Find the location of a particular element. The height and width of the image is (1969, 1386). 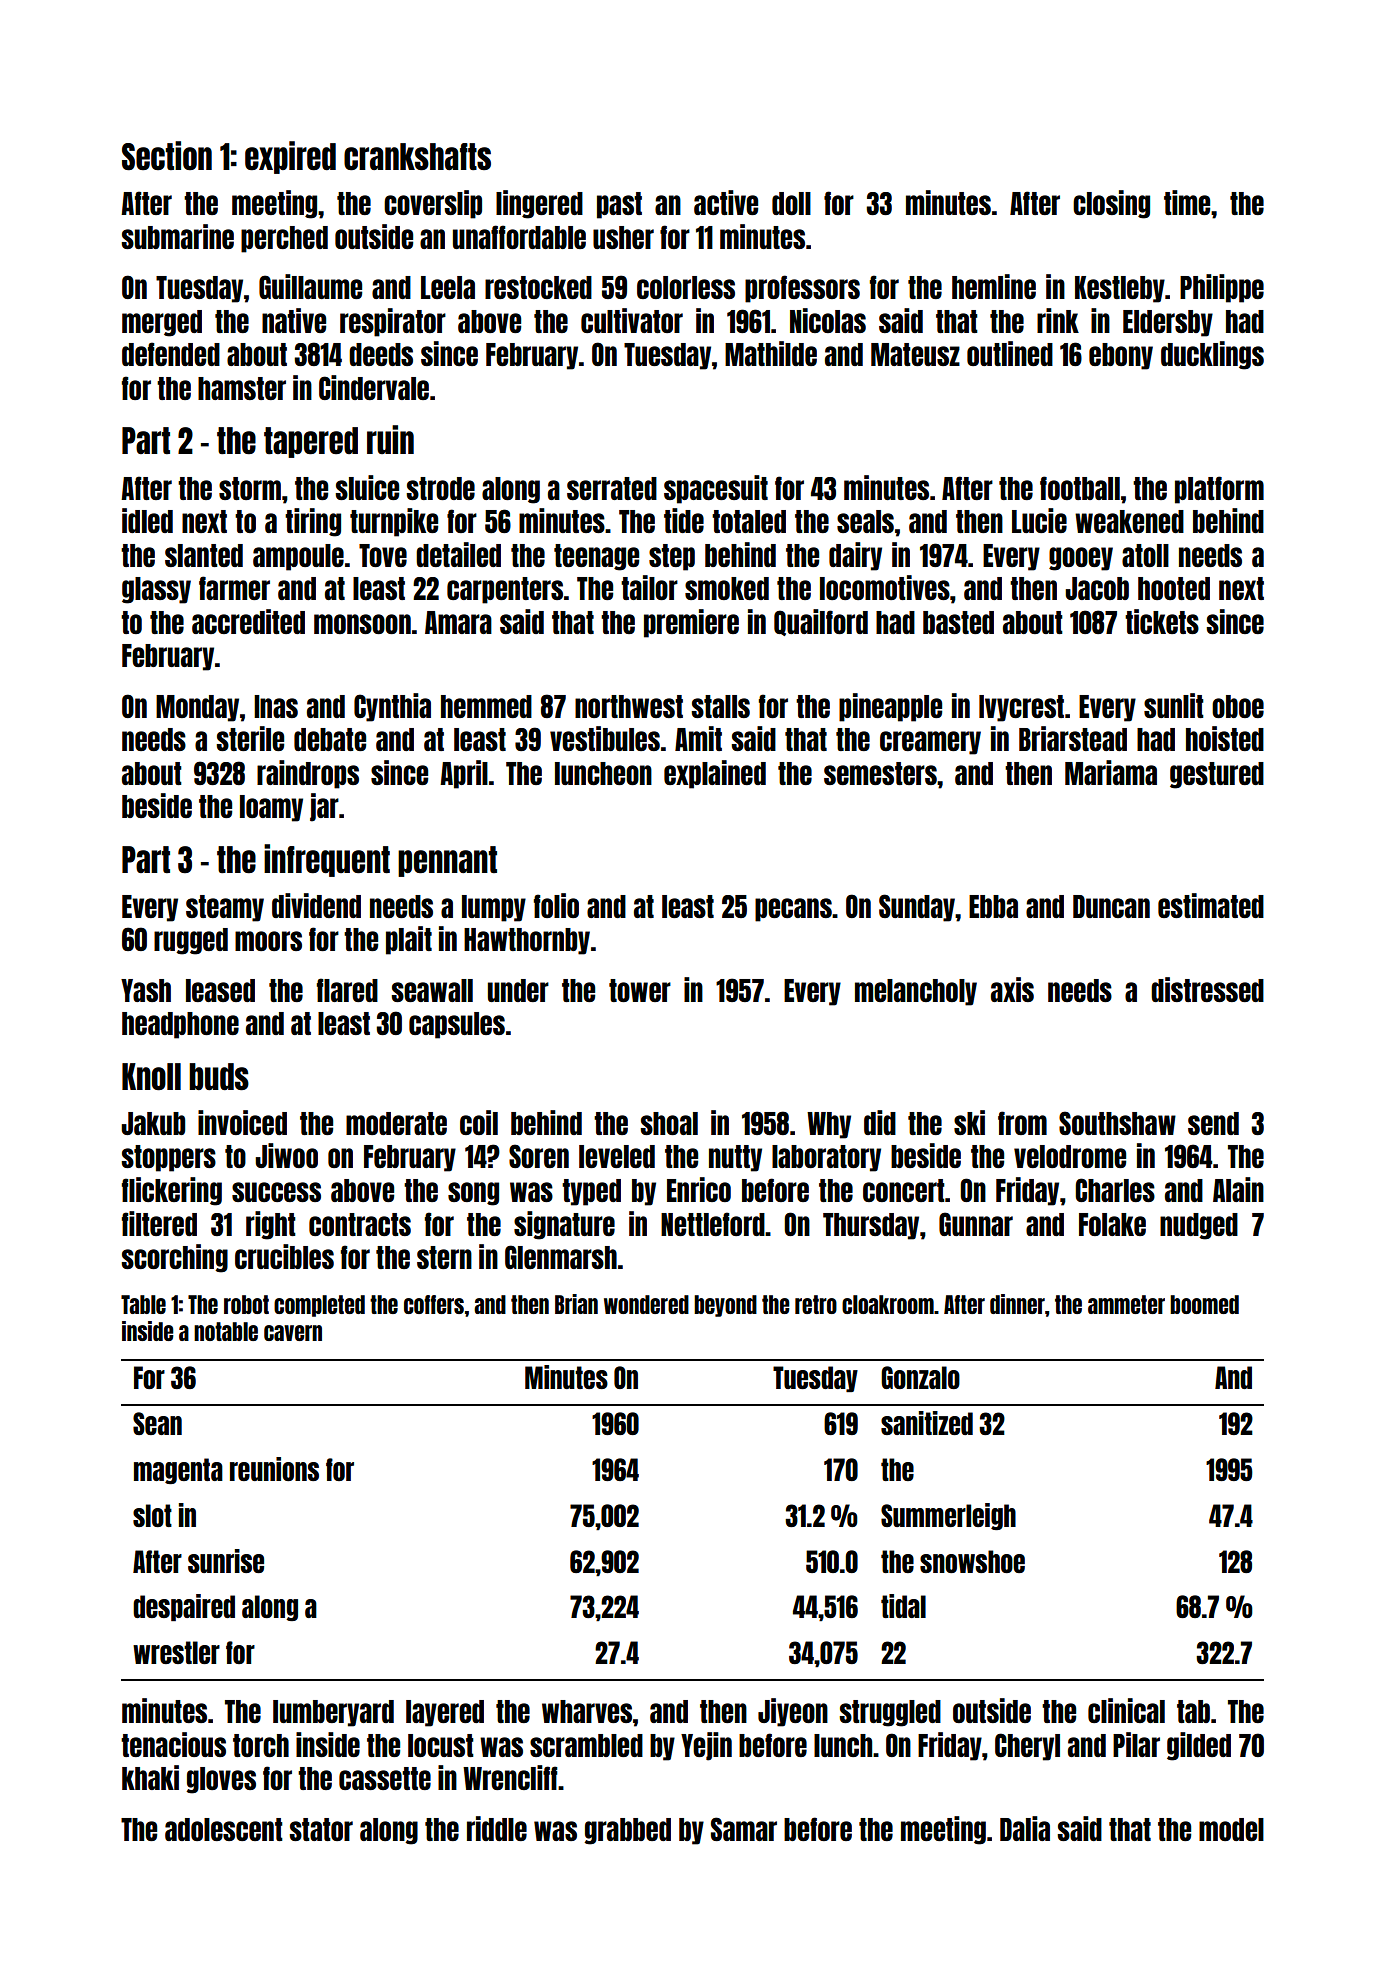

ducklings is located at coordinates (1212, 355).
